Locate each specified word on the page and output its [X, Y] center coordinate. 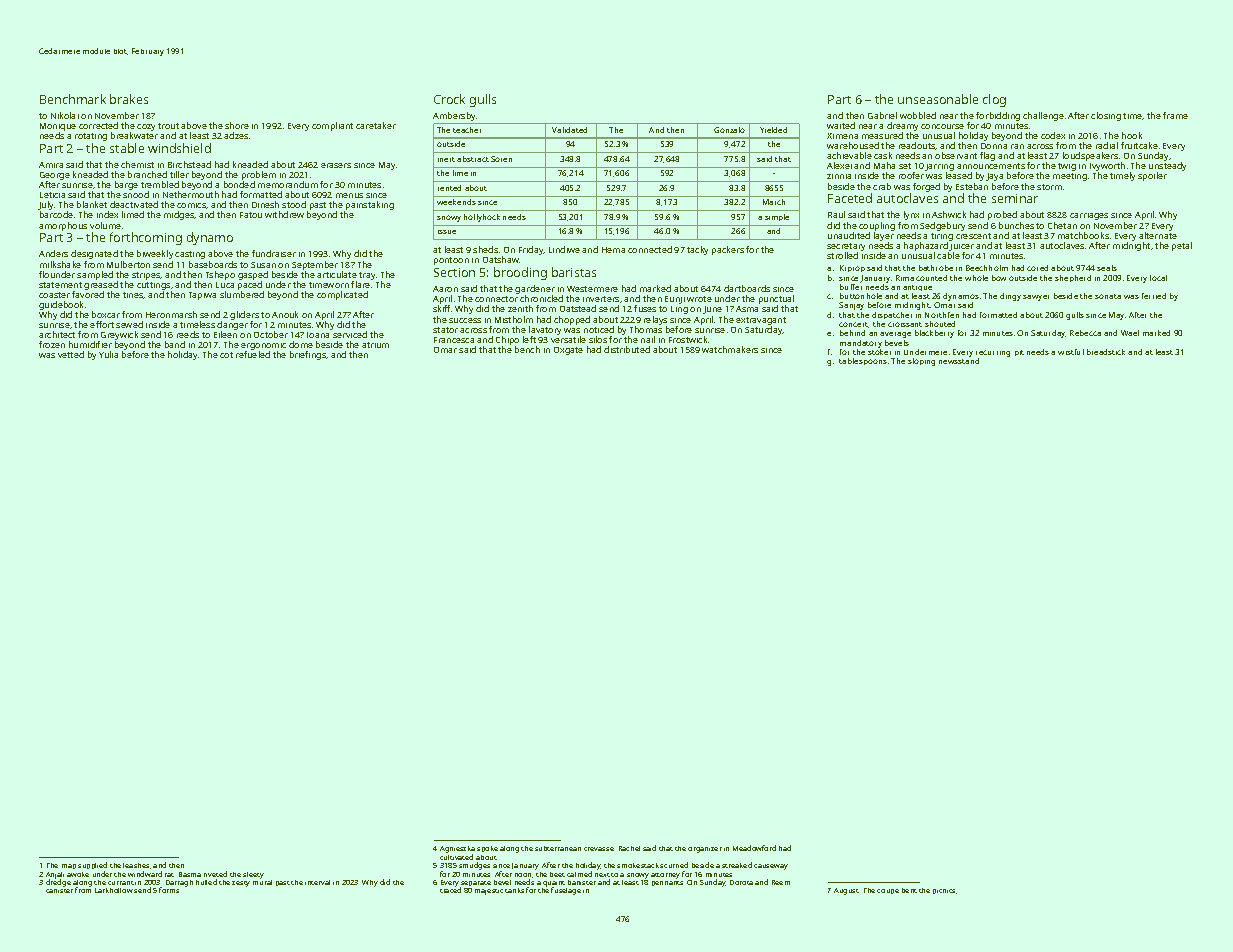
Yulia [108, 354]
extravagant [761, 321]
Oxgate [568, 351]
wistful [1071, 352]
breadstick [1106, 352]
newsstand [959, 361]
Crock [449, 99]
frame [1175, 115]
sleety [253, 875]
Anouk [285, 314]
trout [168, 126]
